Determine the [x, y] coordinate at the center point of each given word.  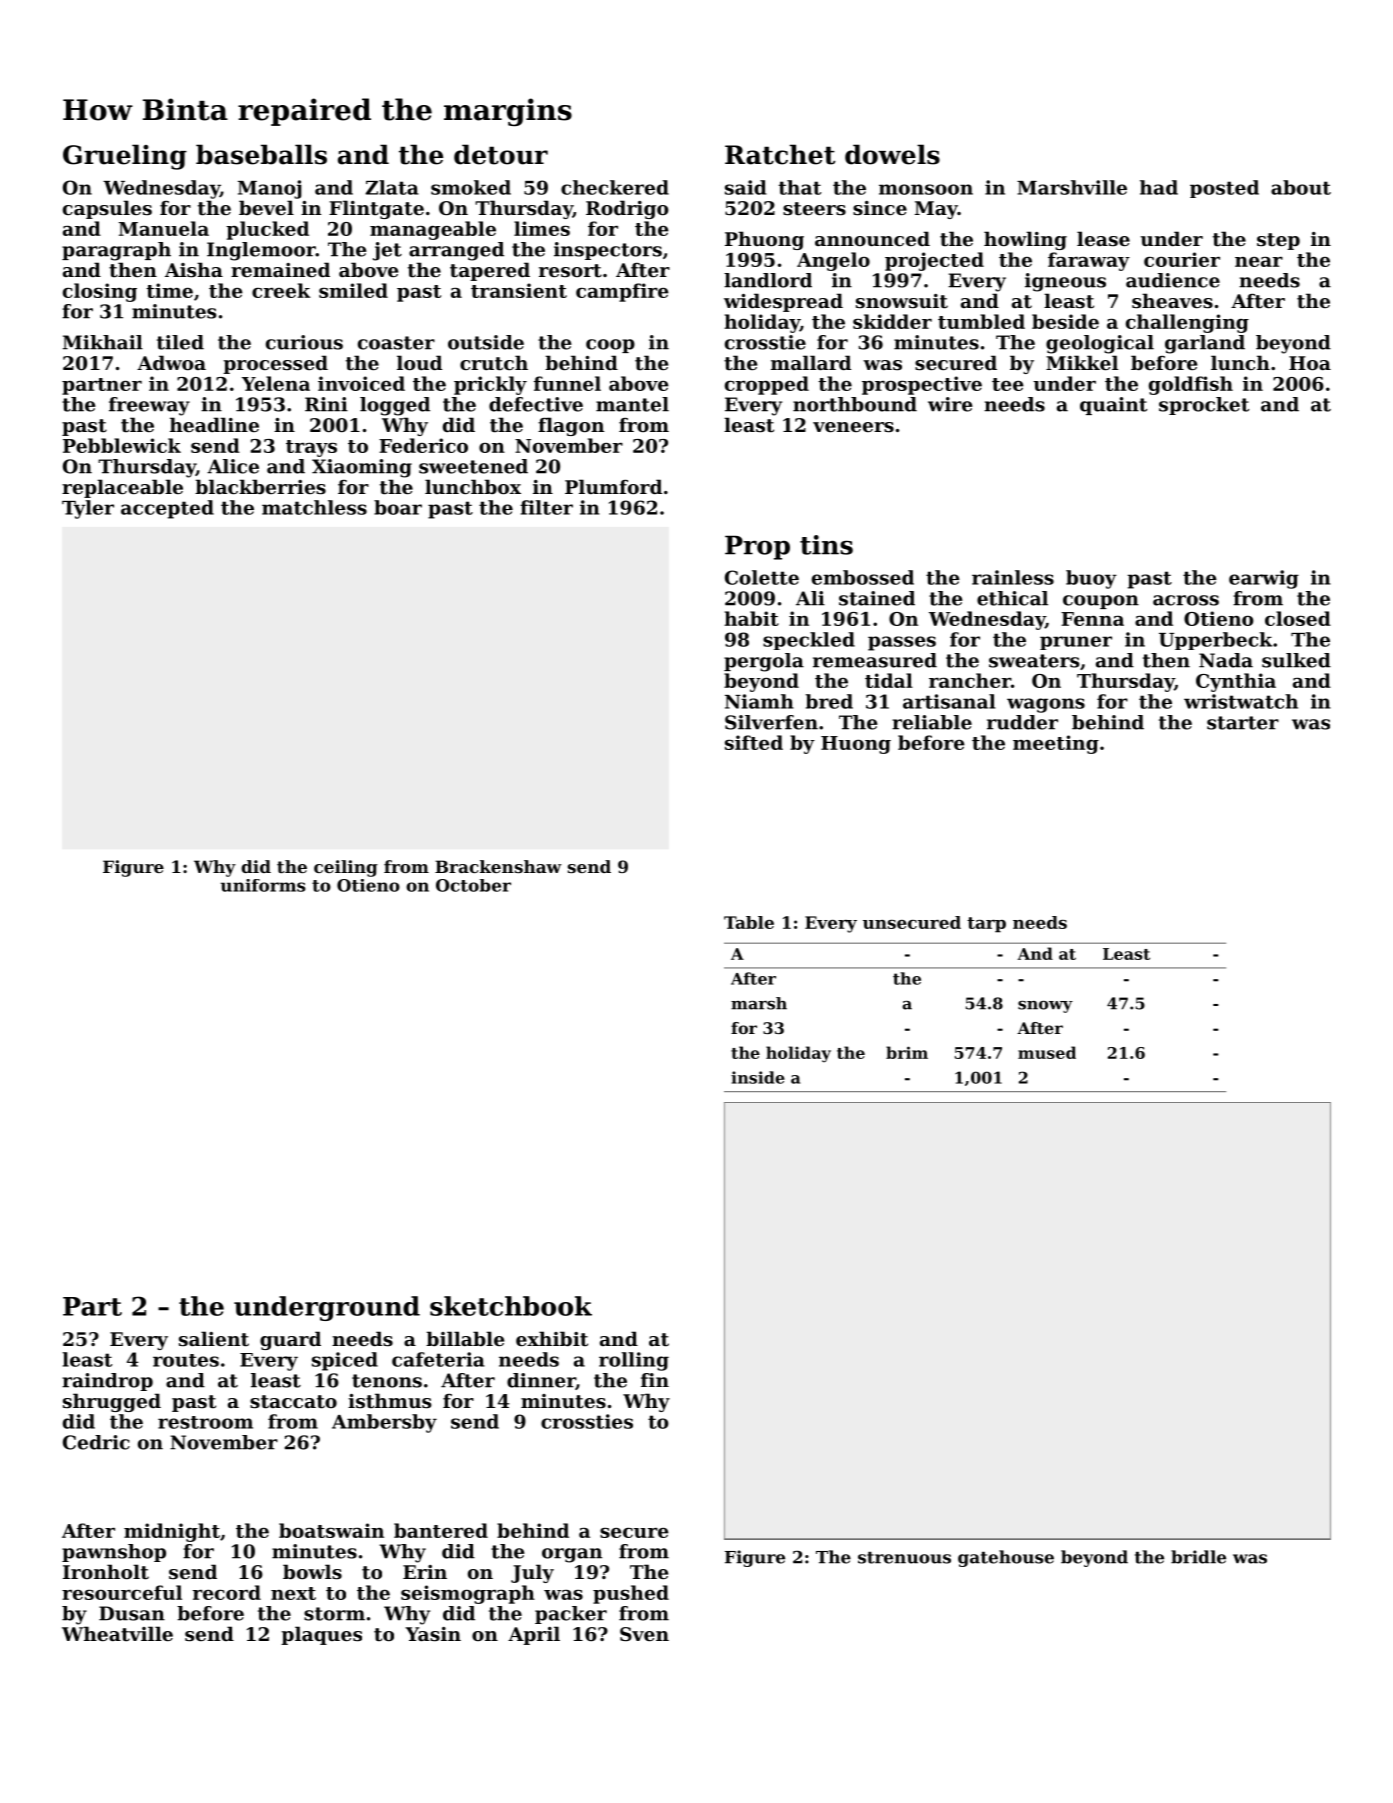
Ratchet [780, 154]
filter [546, 507]
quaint [1113, 406]
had [1159, 187]
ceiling [346, 868]
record [227, 1592]
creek [281, 290]
